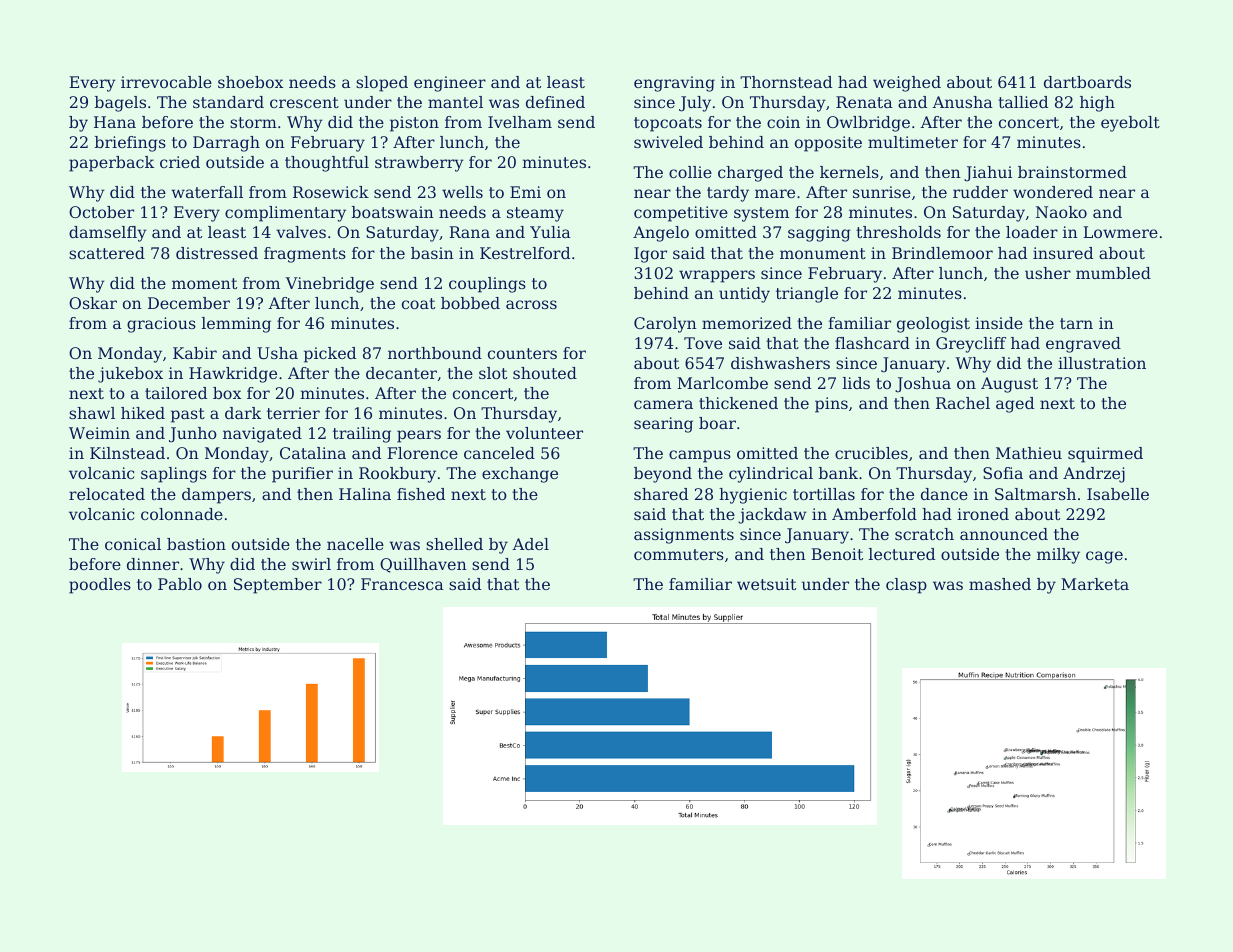  What do you see at coordinates (285, 214) in the document?
I see `complimentary` at bounding box center [285, 214].
